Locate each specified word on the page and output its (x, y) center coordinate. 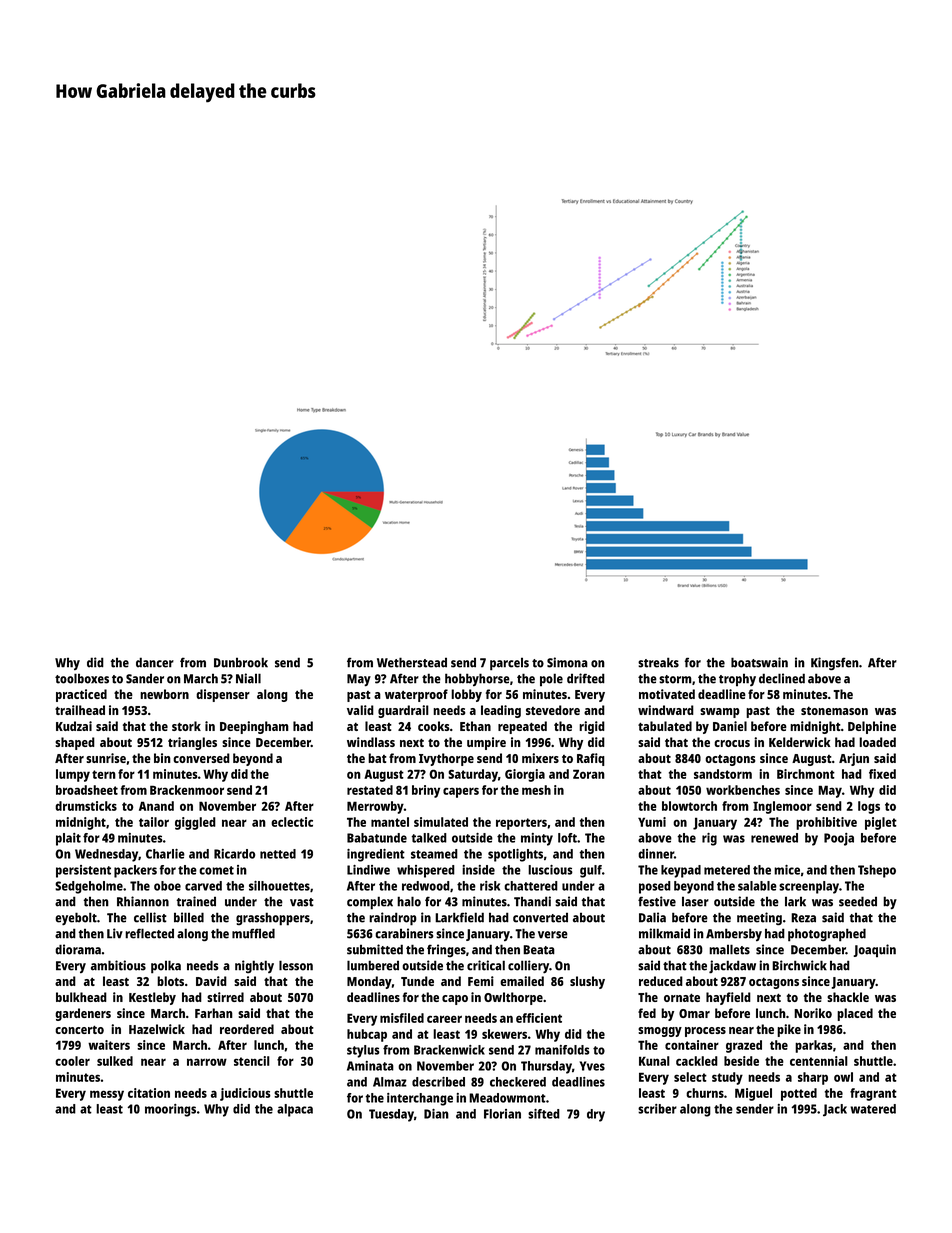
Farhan (214, 1013)
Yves (592, 1066)
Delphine (872, 727)
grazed (744, 1046)
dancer (155, 662)
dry (596, 1115)
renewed (774, 838)
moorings (170, 1110)
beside (741, 1061)
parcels (509, 664)
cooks (433, 726)
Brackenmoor (187, 790)
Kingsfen (835, 663)
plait (68, 839)
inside (478, 870)
